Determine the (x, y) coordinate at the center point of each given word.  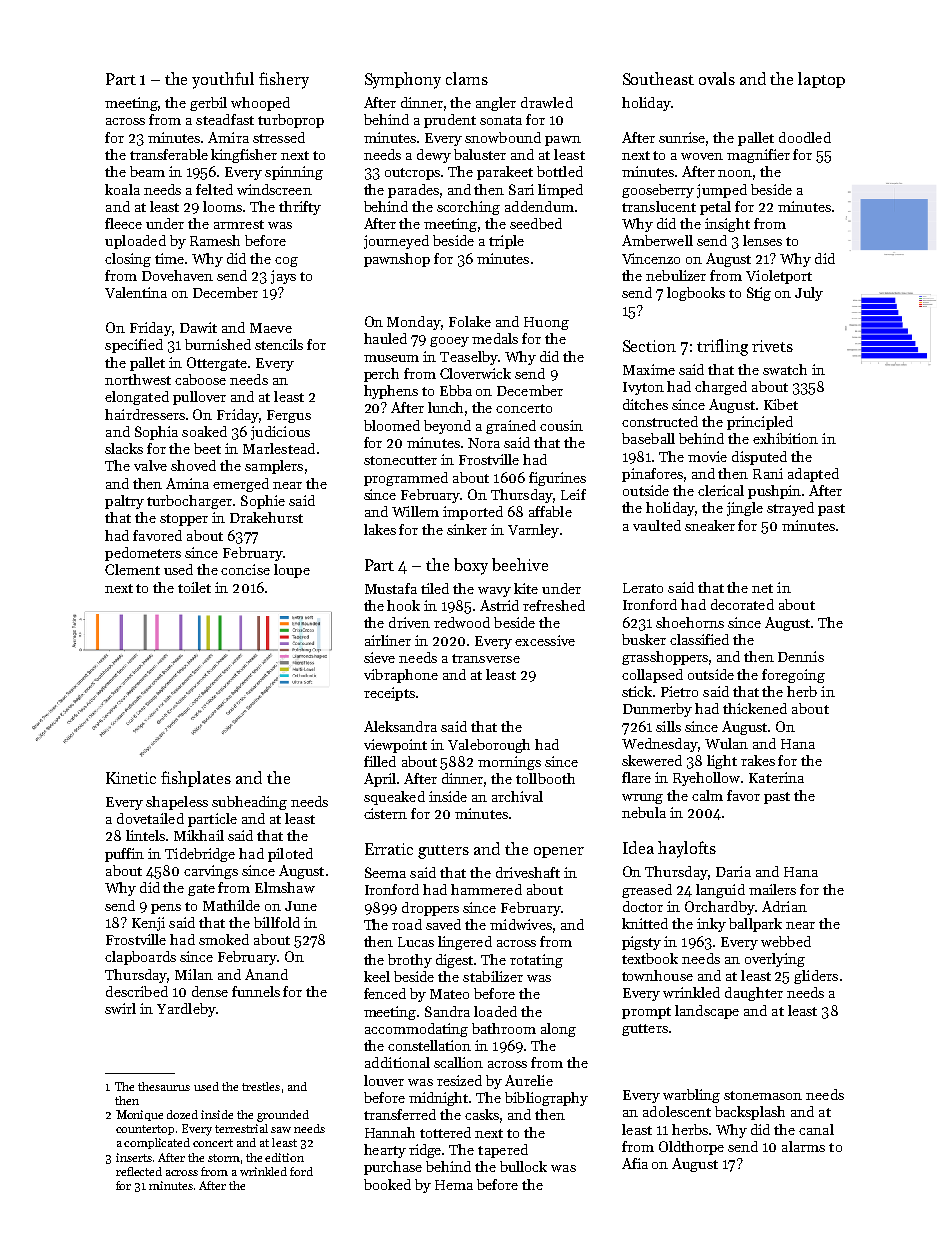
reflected (139, 1171)
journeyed (396, 242)
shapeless (177, 803)
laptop (821, 80)
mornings (509, 763)
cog (286, 262)
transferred (400, 1114)
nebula (644, 812)
